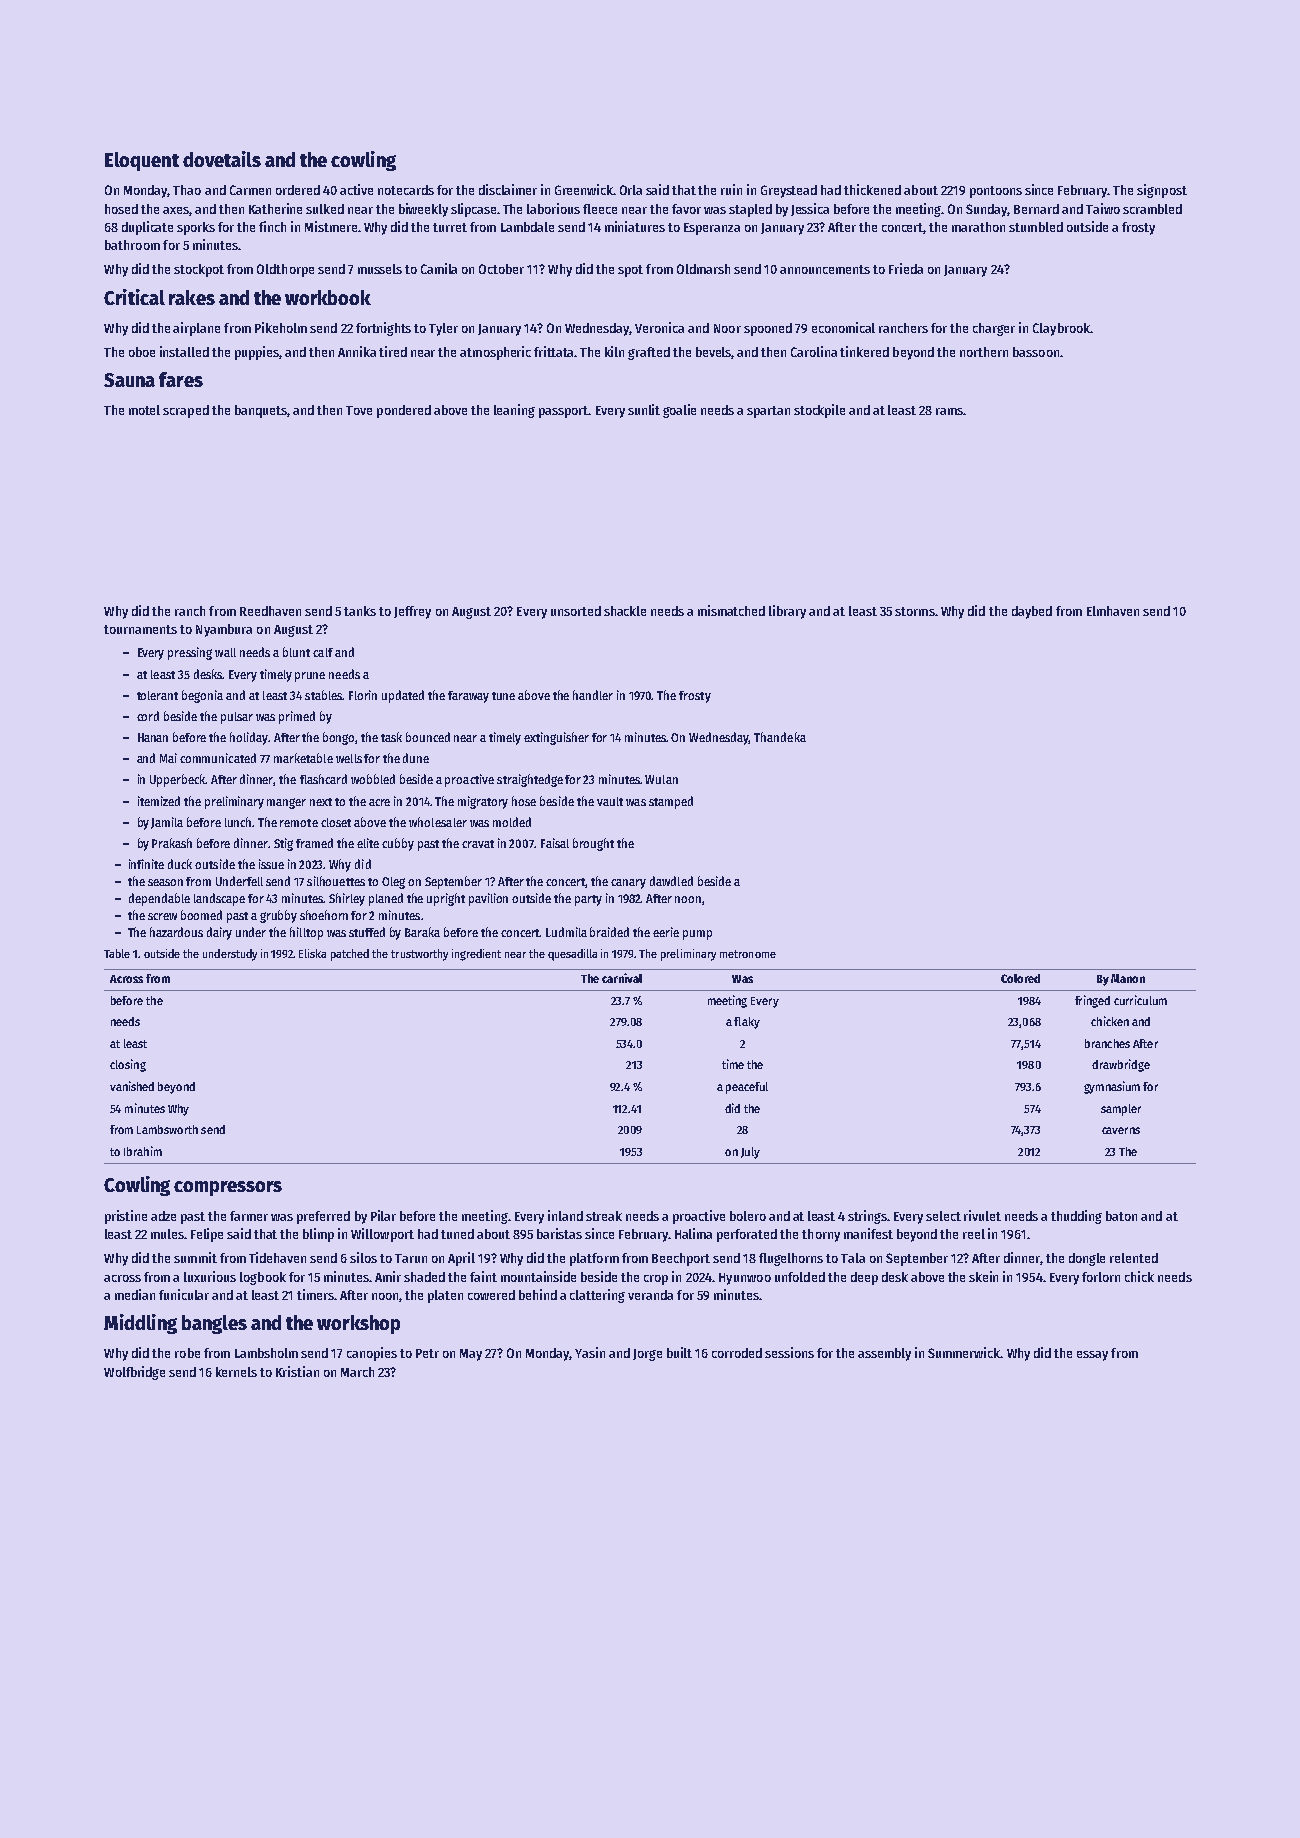 The image size is (1300, 1838). What do you see at coordinates (128, 1065) in the document?
I see `closing` at bounding box center [128, 1065].
